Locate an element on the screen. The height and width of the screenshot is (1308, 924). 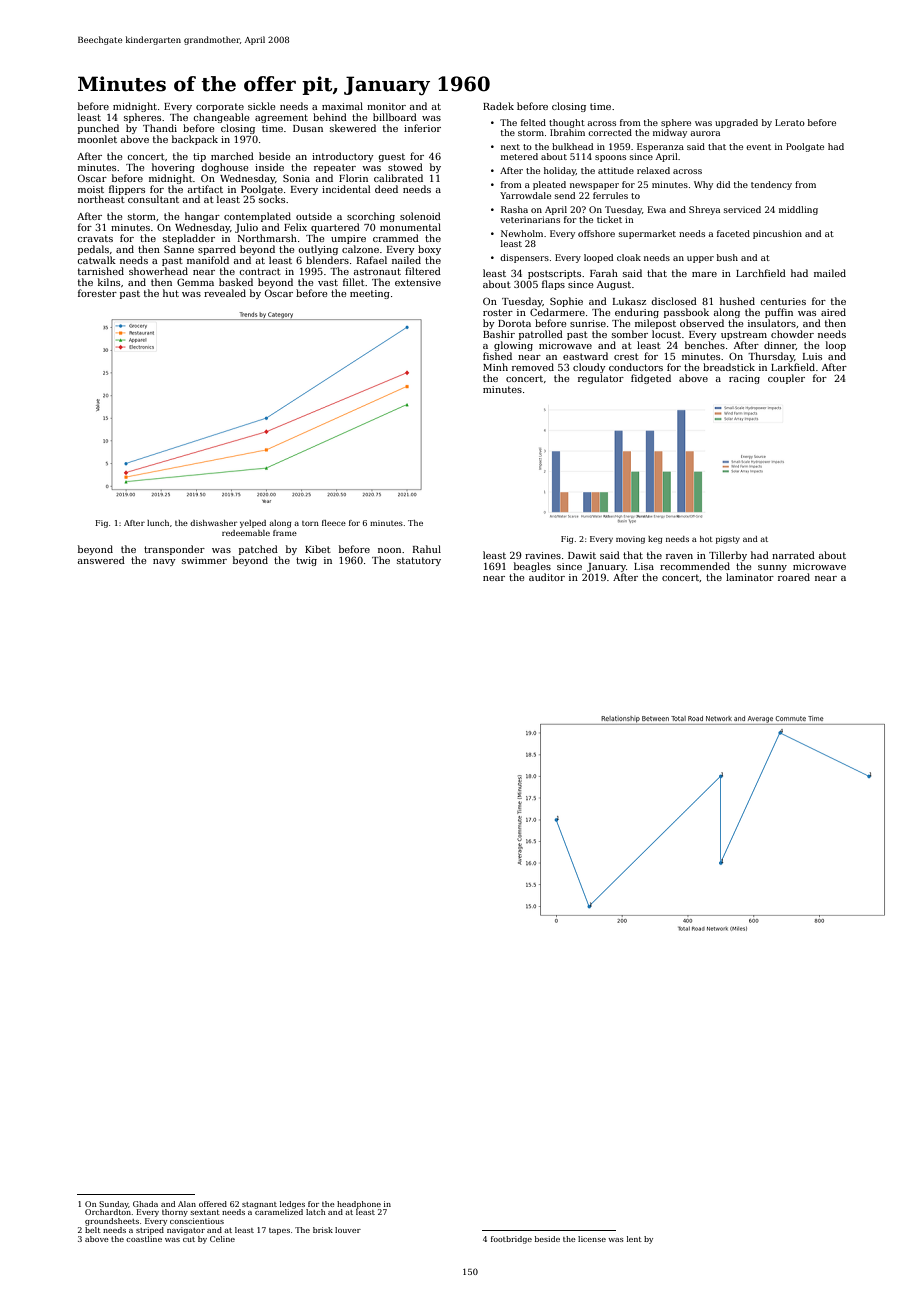
beagles is located at coordinates (532, 567).
